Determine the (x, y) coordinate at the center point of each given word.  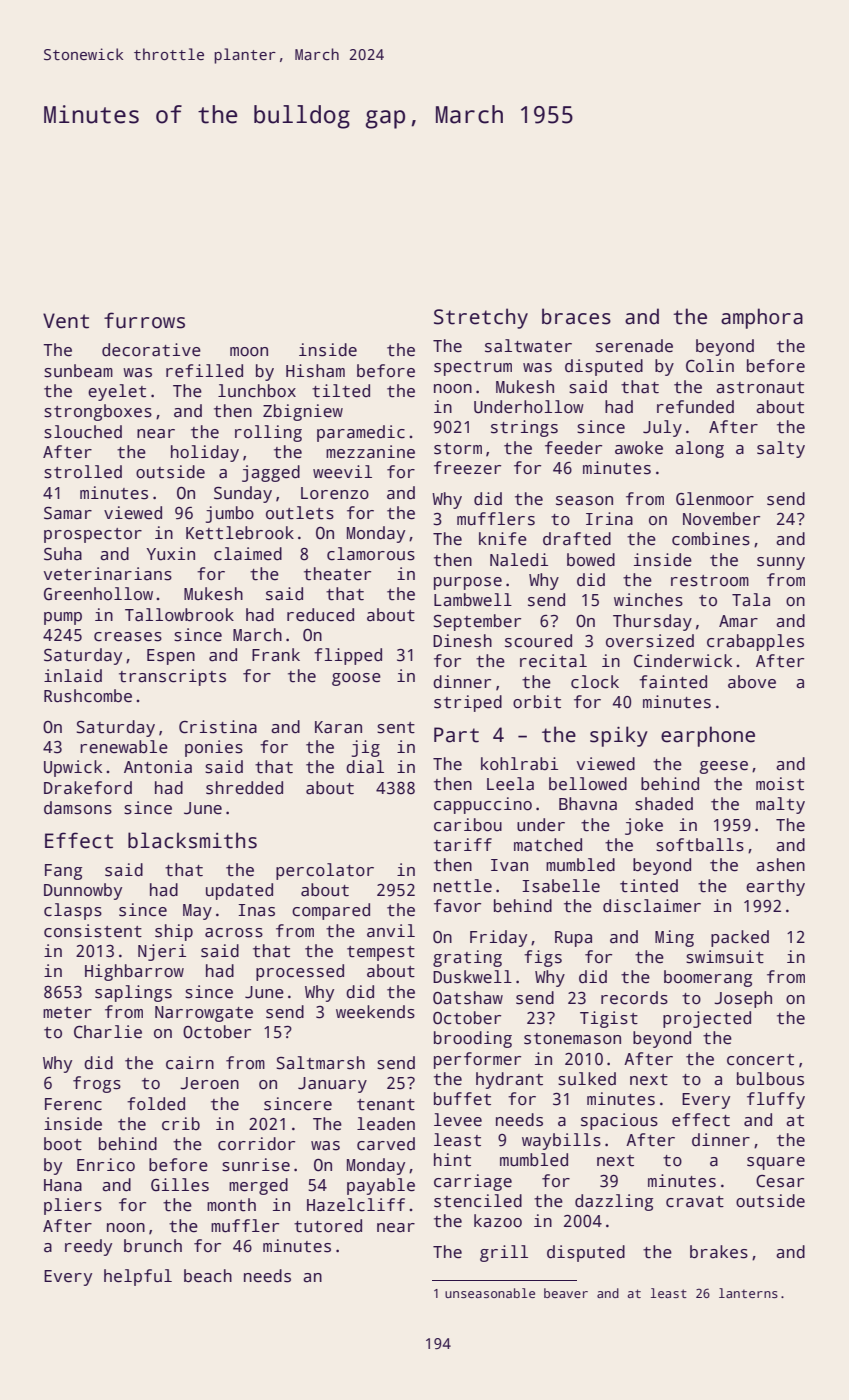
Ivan (509, 865)
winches (648, 600)
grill (504, 1253)
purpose (468, 583)
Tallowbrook (179, 615)
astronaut (760, 388)
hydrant (509, 1080)
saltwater (528, 346)
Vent (66, 321)
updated (239, 891)
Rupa (573, 939)
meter (67, 1013)
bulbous (770, 1079)
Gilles (180, 1185)
